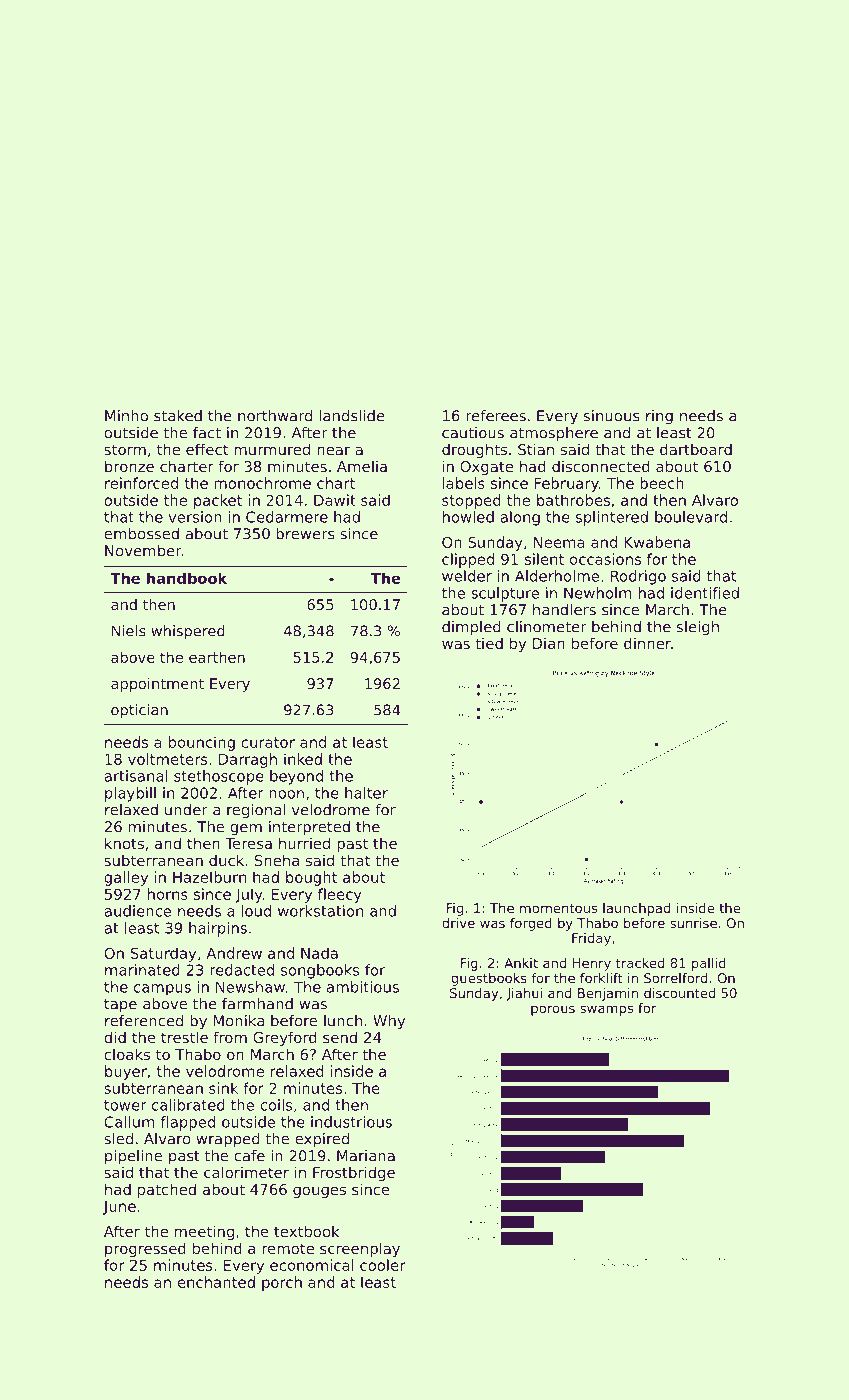 This screenshot has width=849, height=1400. Describe the element at coordinates (141, 534) in the screenshot. I see `embossed` at that location.
